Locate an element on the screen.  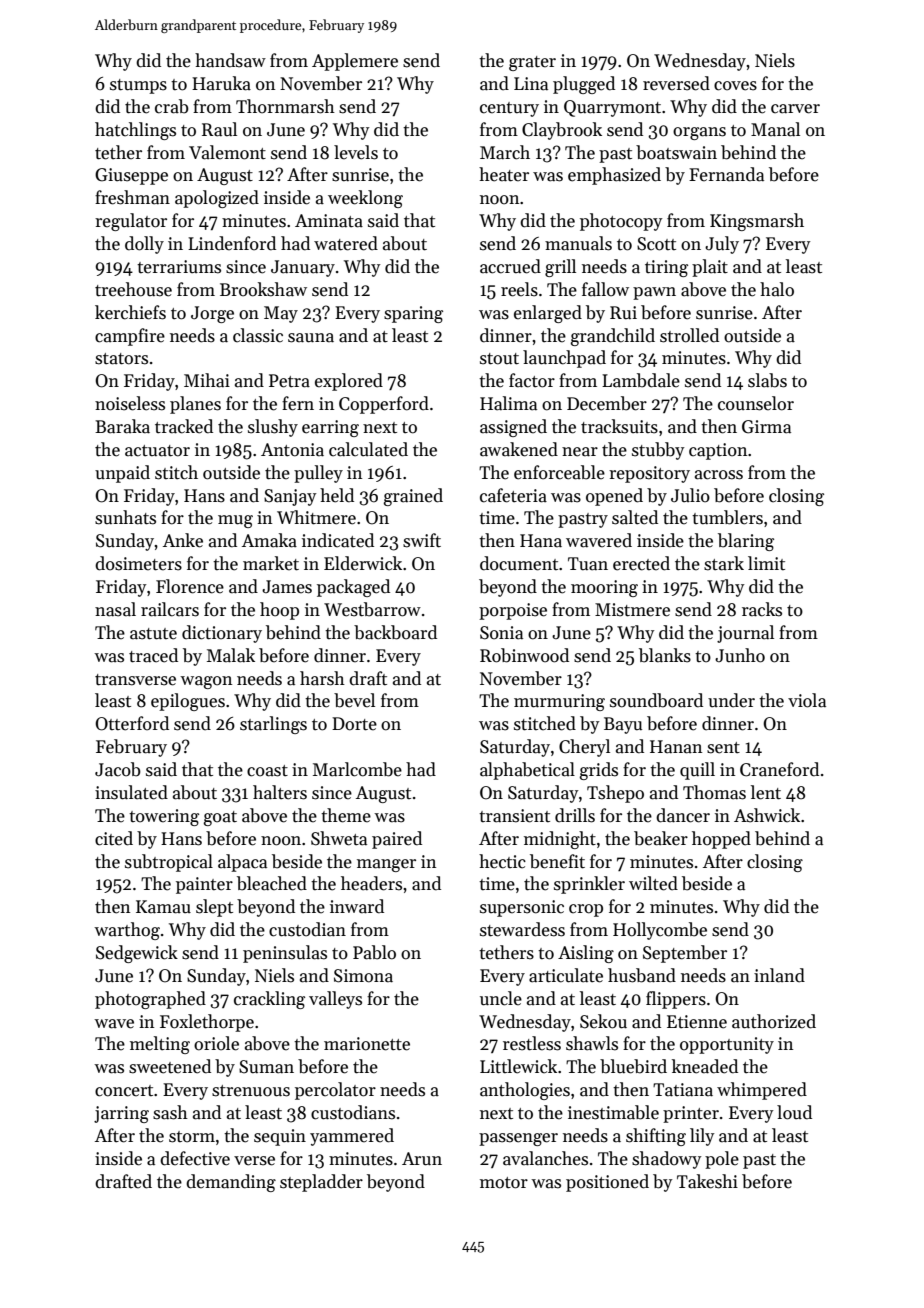
Takeshi is located at coordinates (707, 1181).
